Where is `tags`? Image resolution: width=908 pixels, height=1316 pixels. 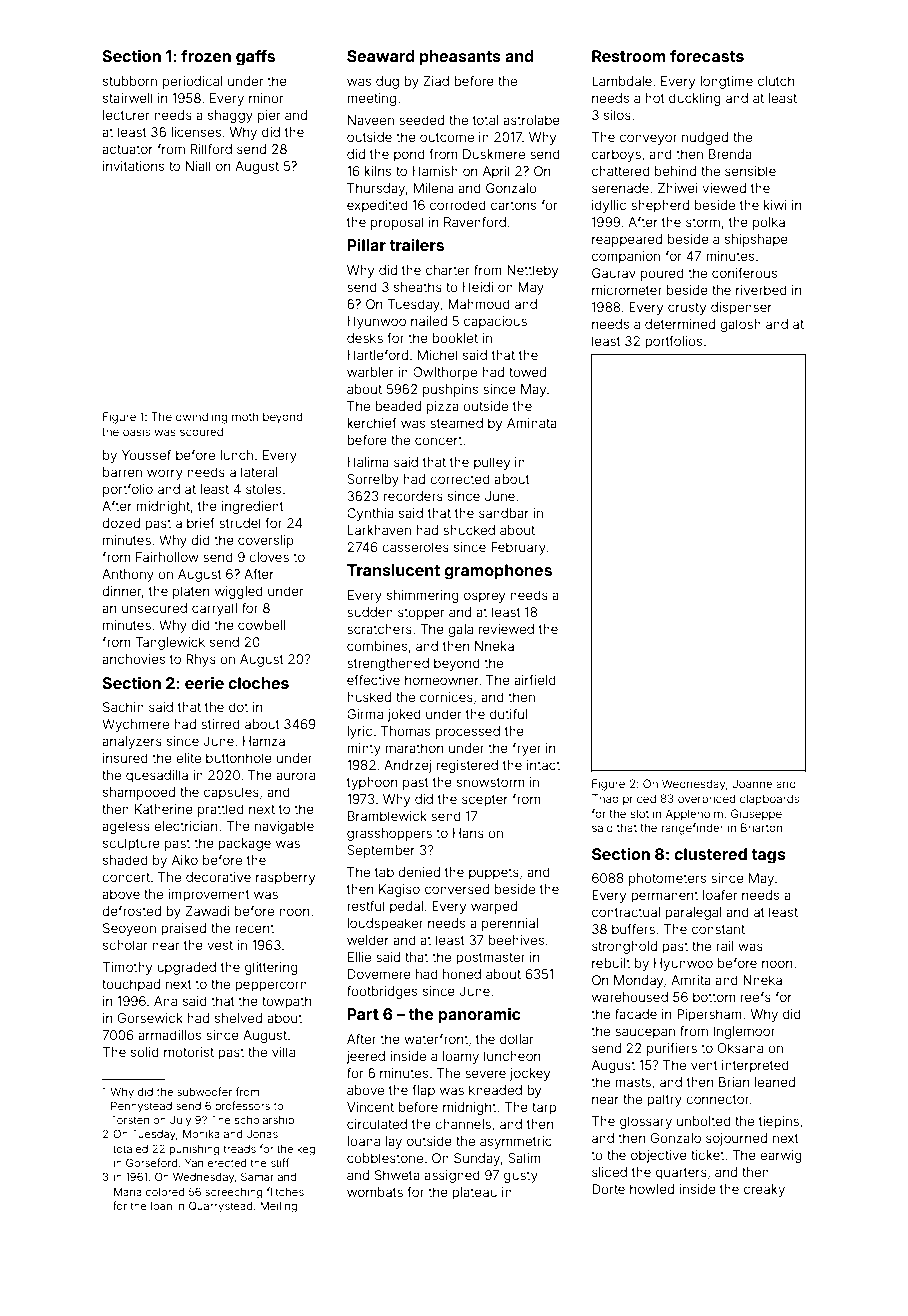 tags is located at coordinates (768, 856).
